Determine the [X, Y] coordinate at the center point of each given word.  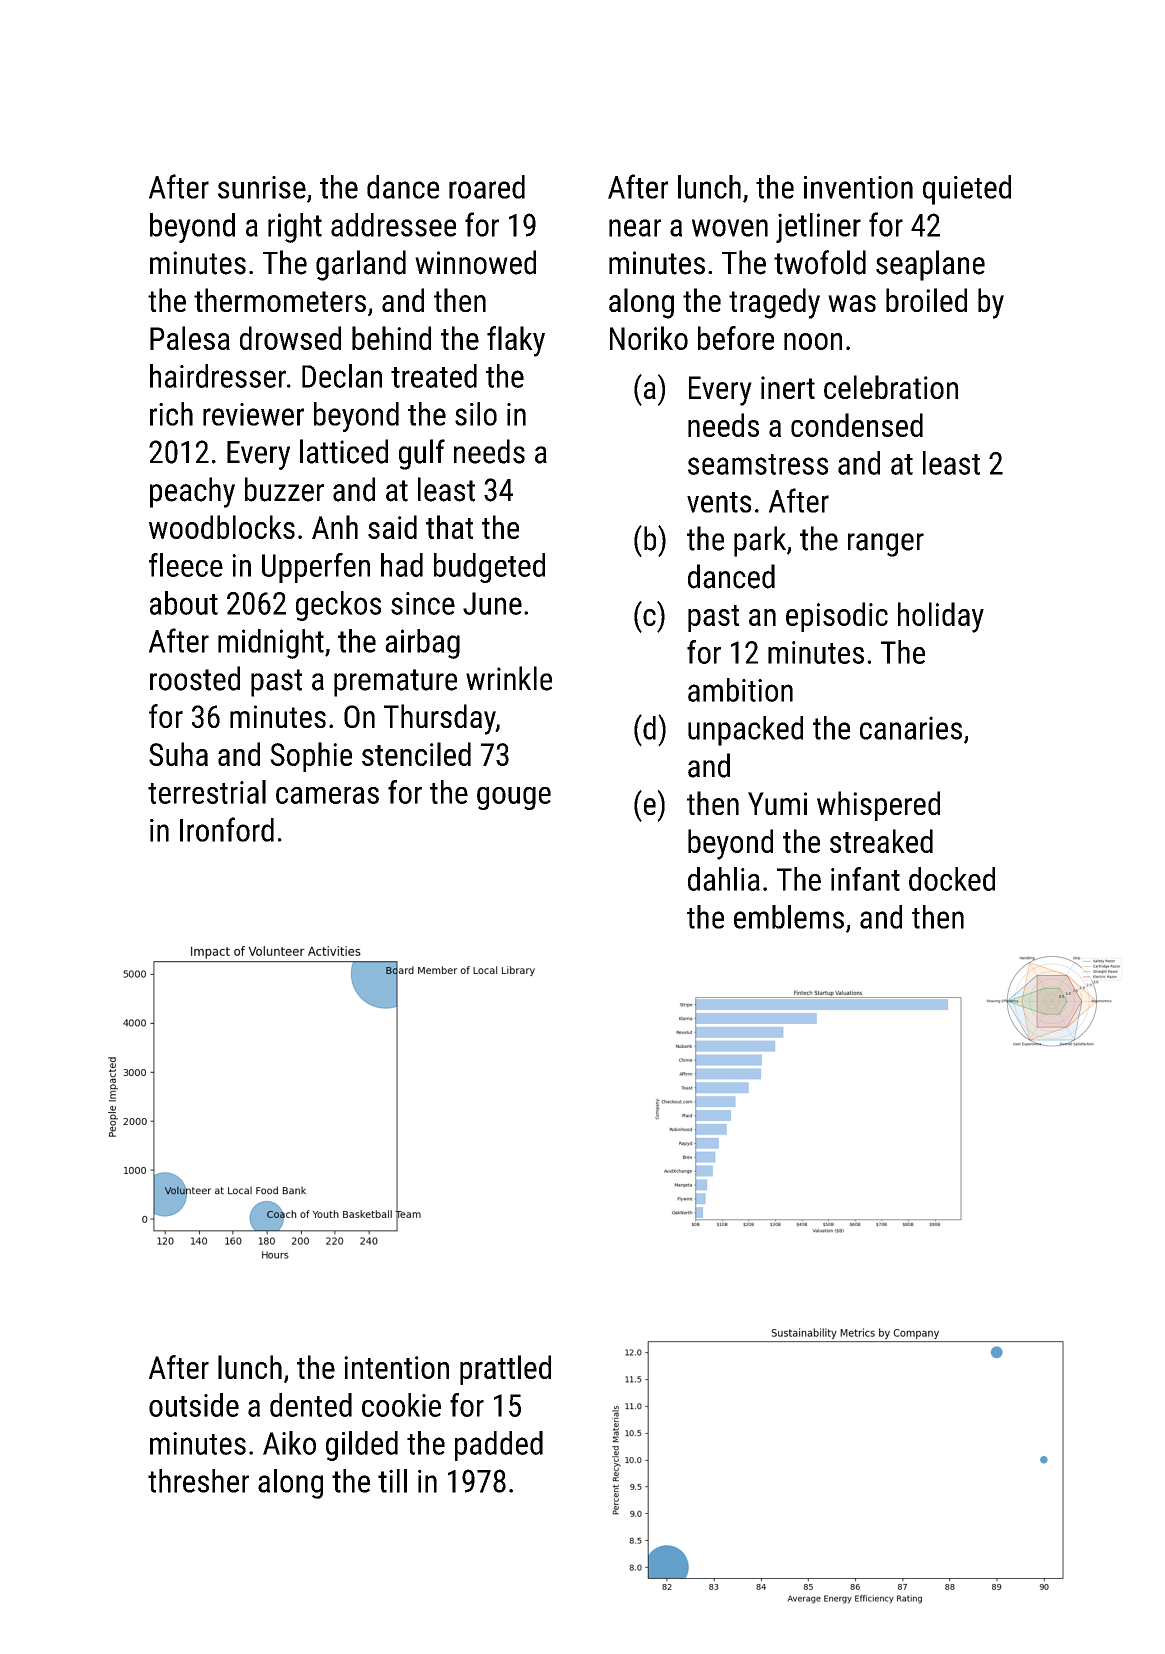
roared [487, 187]
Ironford [227, 829]
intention [396, 1367]
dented [311, 1405]
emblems [789, 917]
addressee [393, 225]
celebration [891, 387]
